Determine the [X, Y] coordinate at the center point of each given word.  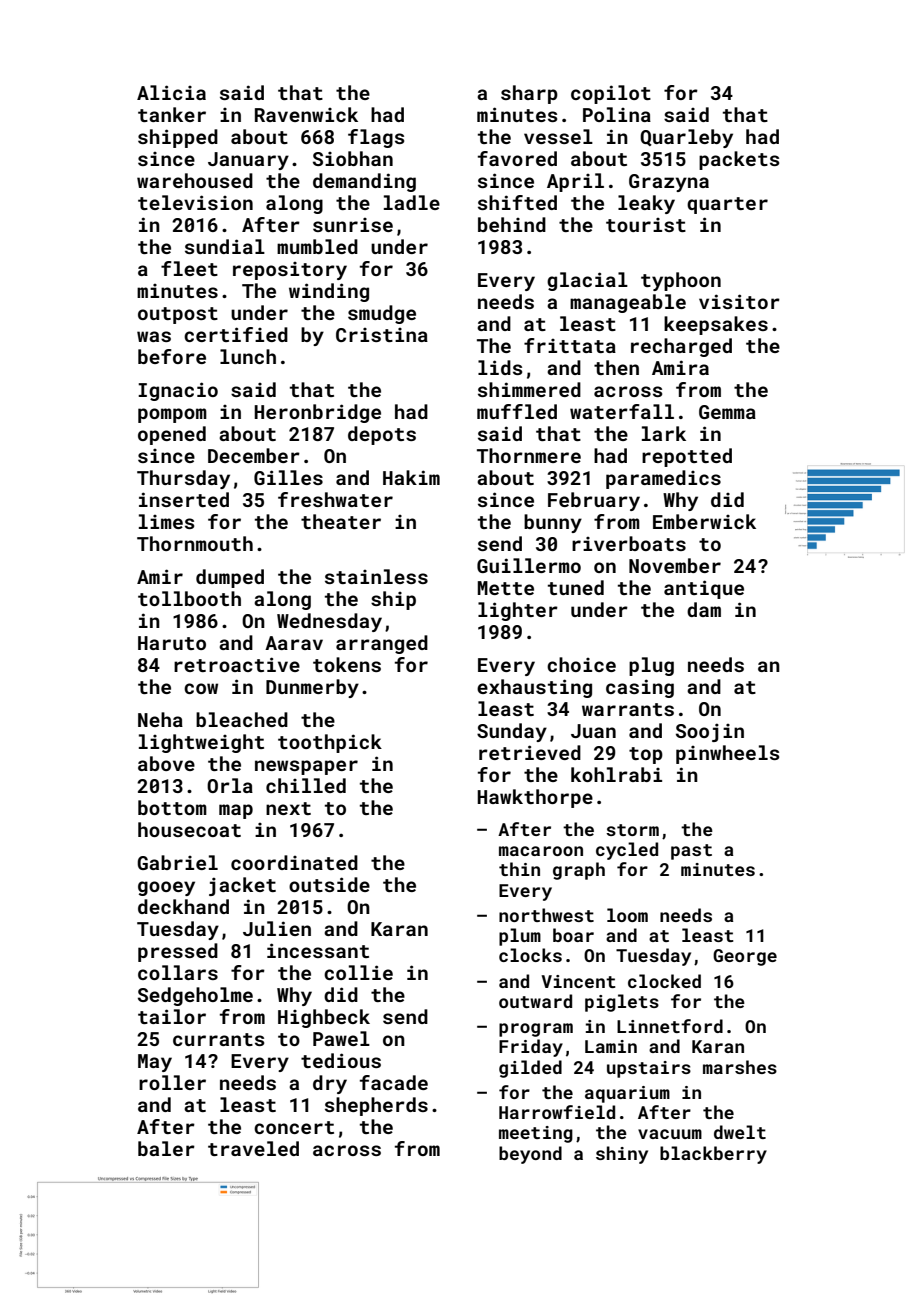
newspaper [306, 767]
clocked [664, 981]
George [745, 957]
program [536, 1030]
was [154, 336]
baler [166, 1148]
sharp [529, 94]
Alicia [171, 92]
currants [218, 1039]
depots [382, 435]
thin [519, 869]
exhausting [534, 688]
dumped [230, 578]
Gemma [727, 412]
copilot [611, 94]
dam [704, 609]
